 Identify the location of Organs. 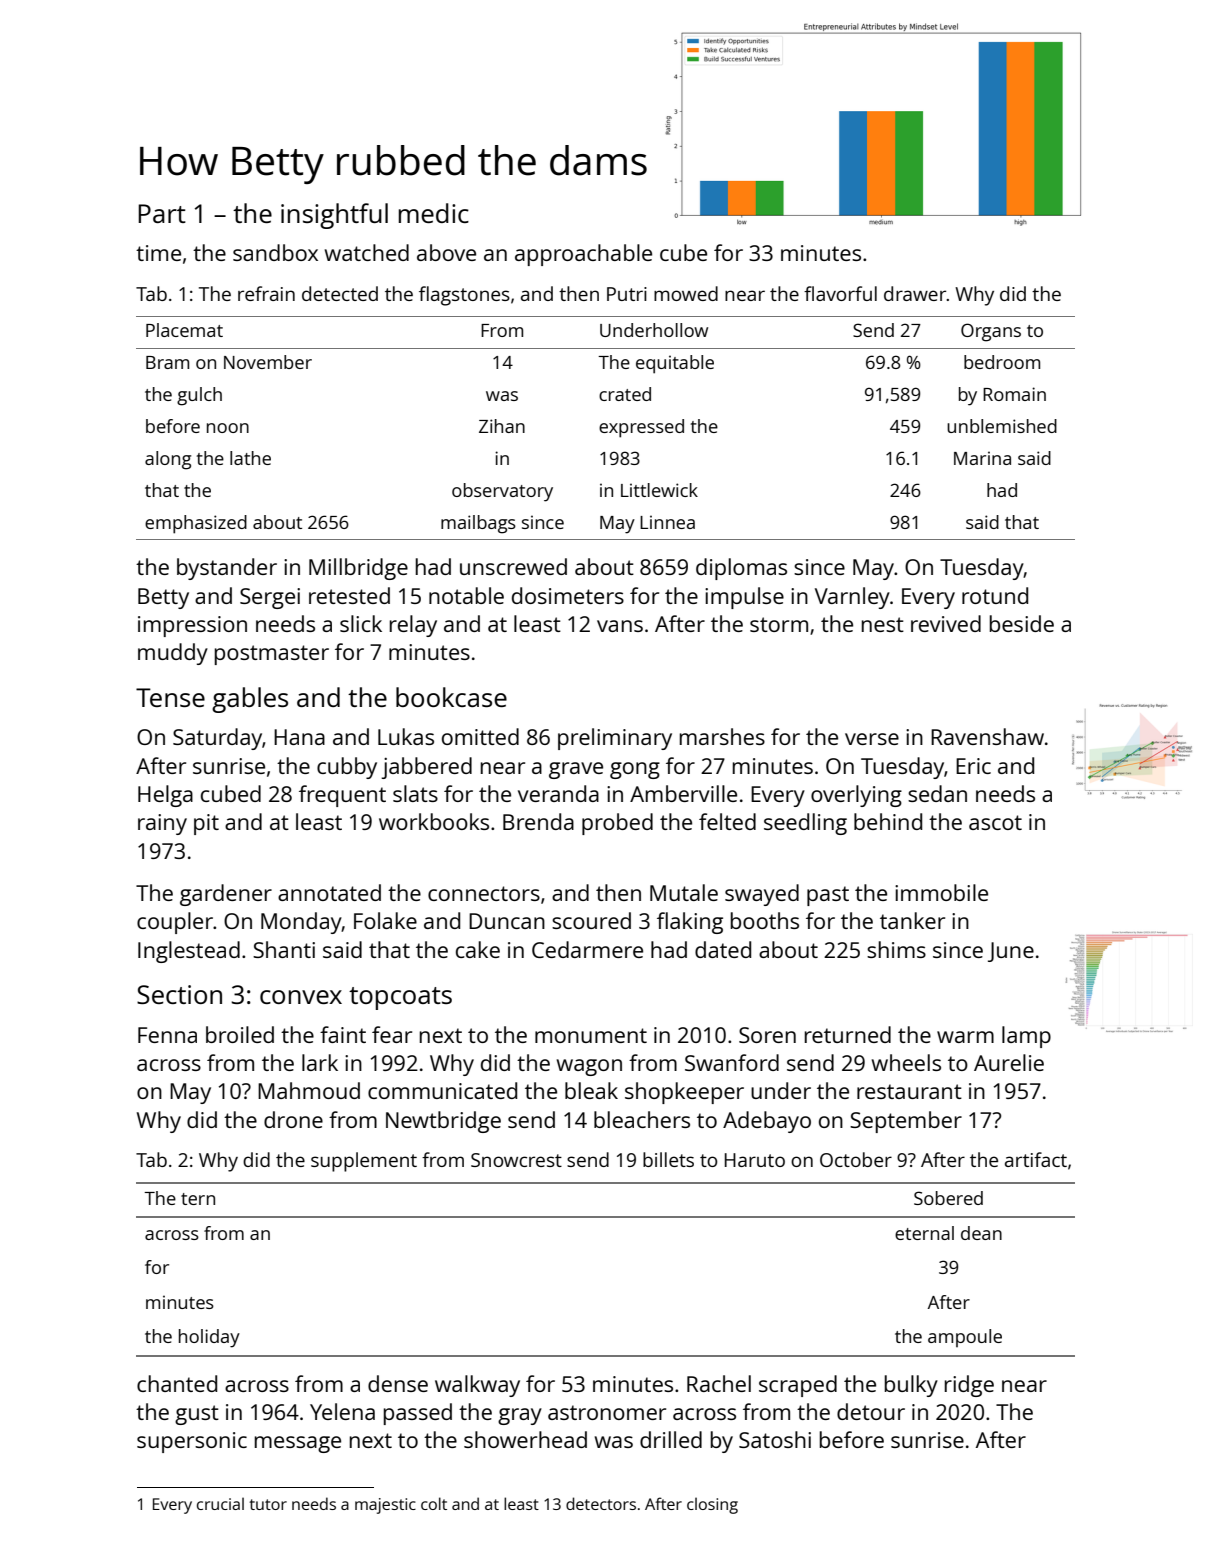
(991, 332).
